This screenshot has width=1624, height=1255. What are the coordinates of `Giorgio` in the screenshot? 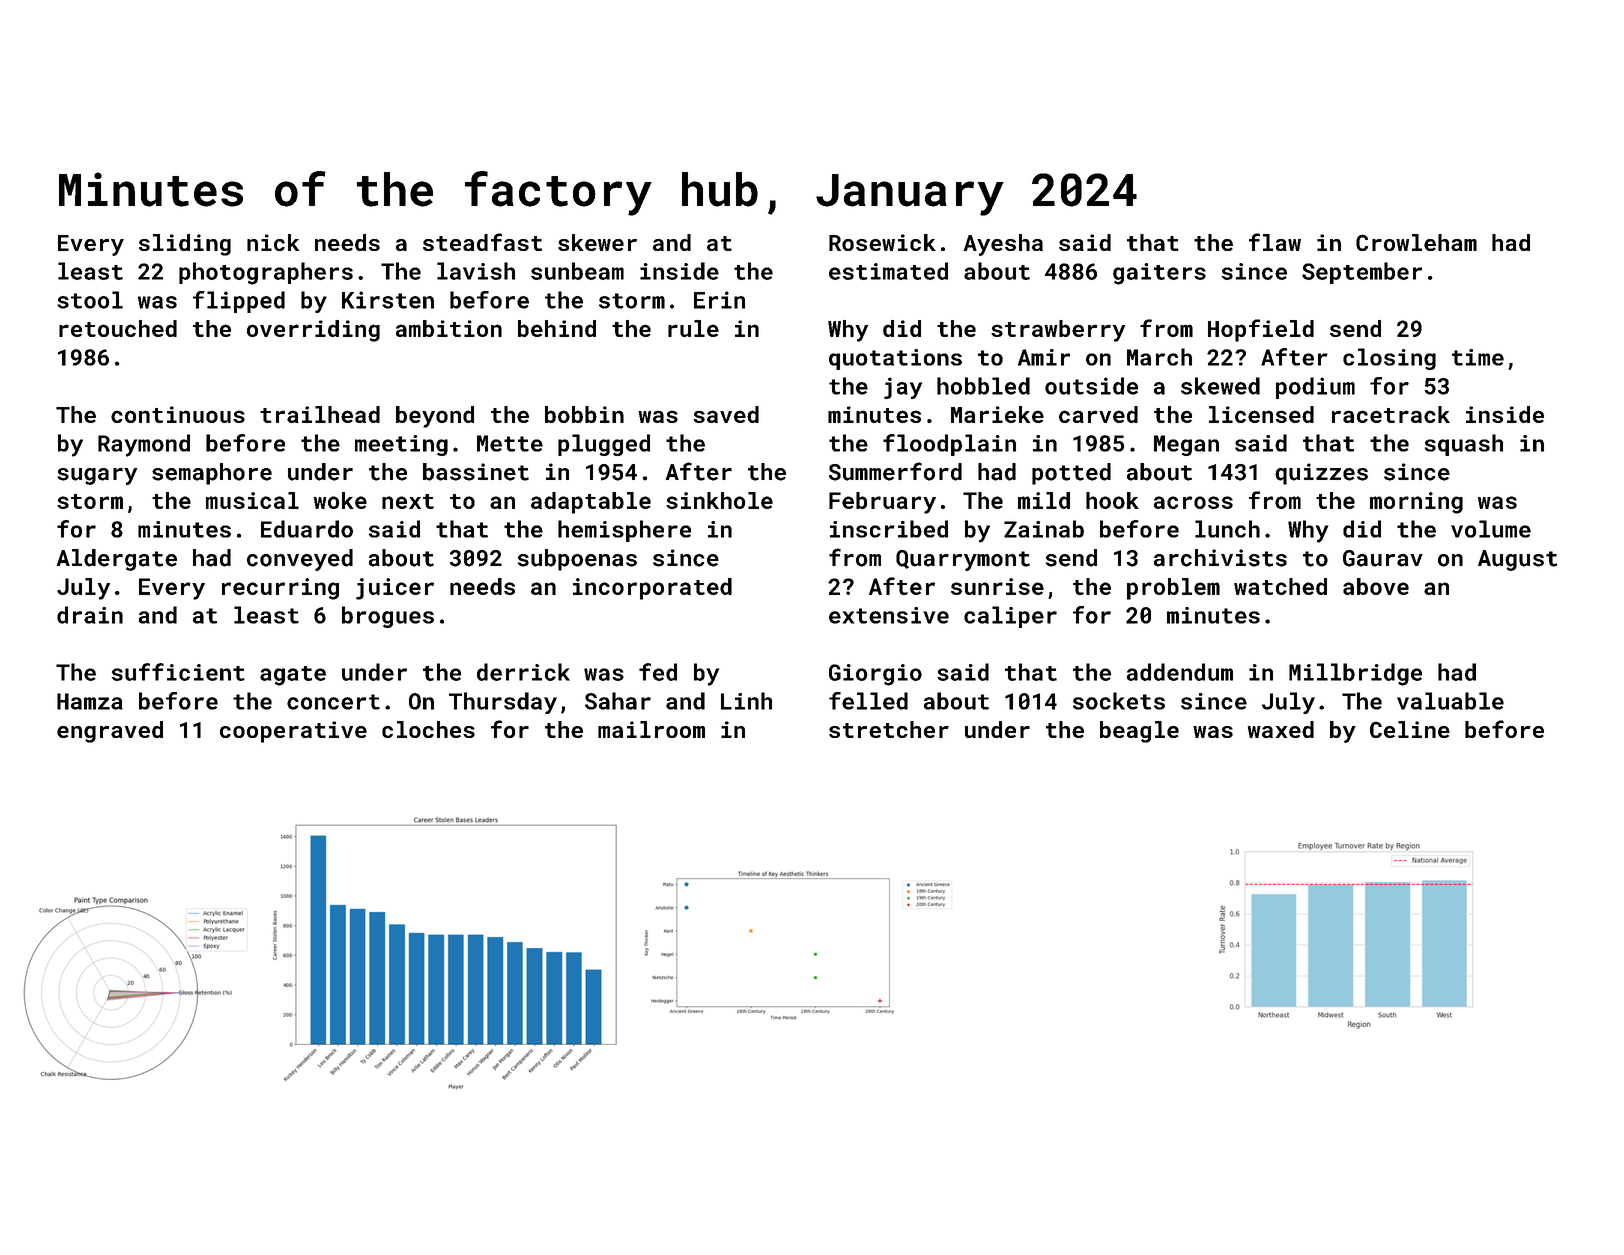 It's located at (875, 675).
